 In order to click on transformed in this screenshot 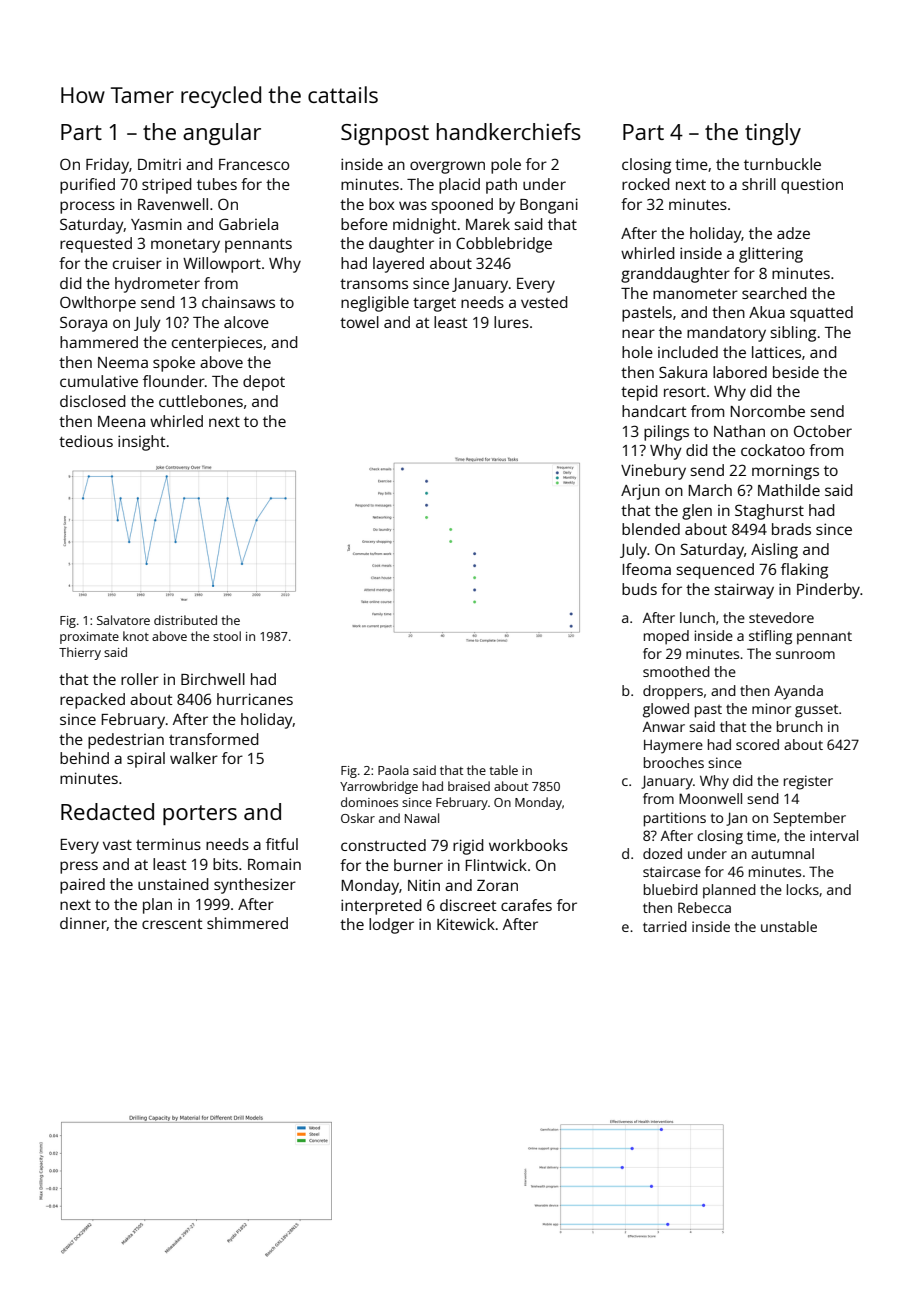, I will do `click(214, 739)`.
